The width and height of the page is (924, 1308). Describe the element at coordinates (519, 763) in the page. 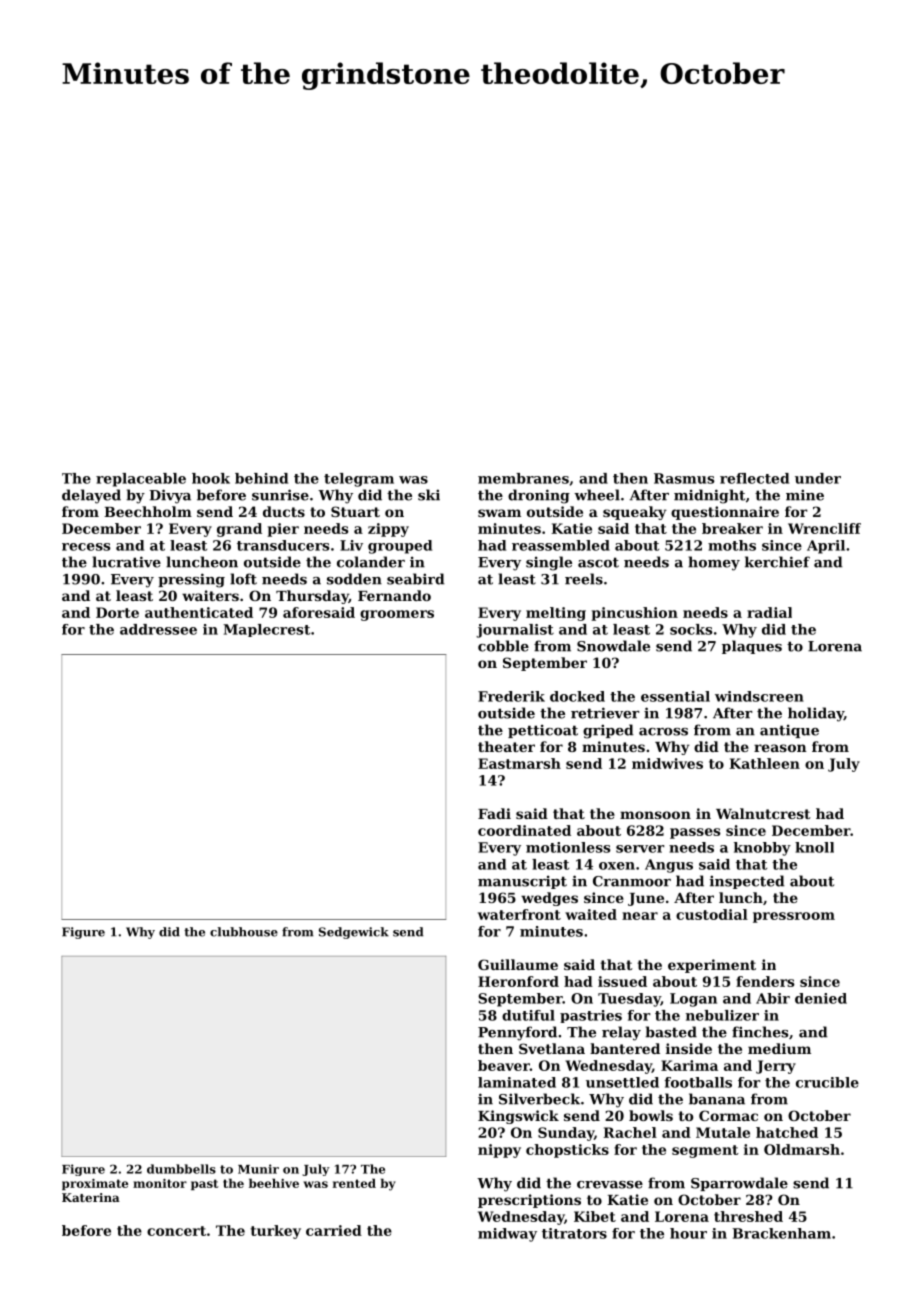

I see `Eastmarsh` at that location.
